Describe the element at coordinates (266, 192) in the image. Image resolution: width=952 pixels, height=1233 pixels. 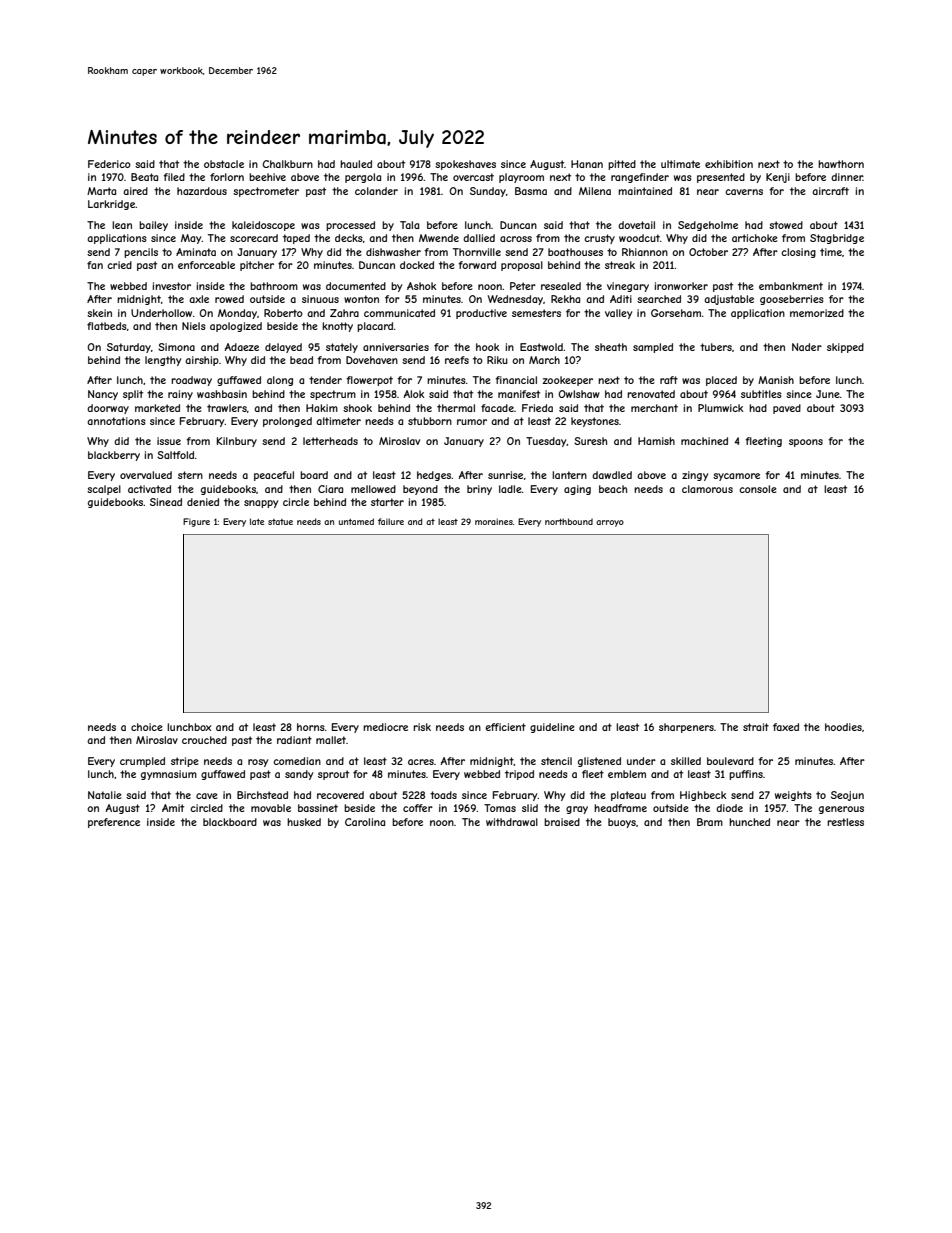
I see `spectrometer` at that location.
